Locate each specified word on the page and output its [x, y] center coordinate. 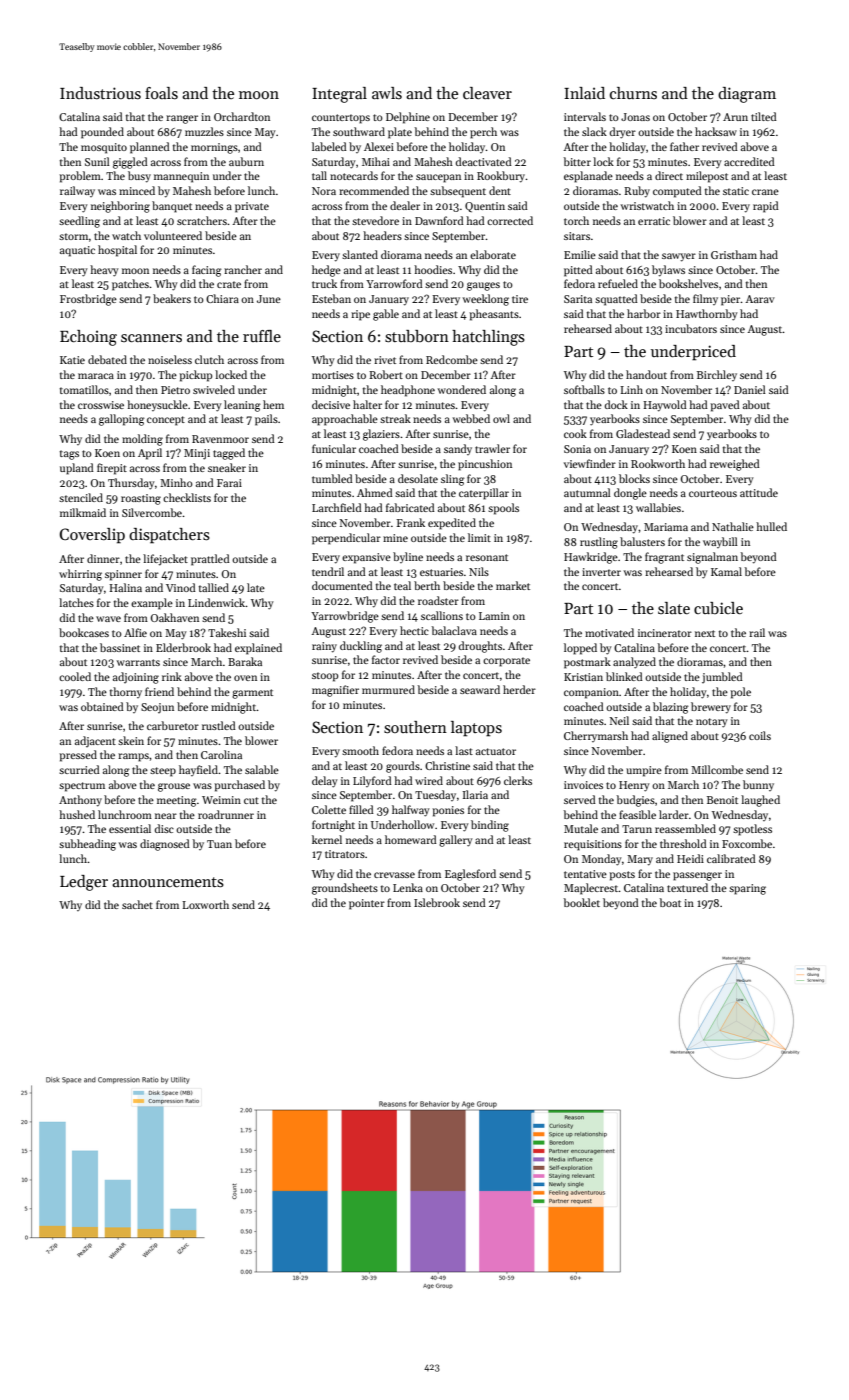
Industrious [100, 93]
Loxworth [205, 904]
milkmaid [83, 512]
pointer [367, 904]
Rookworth [658, 463]
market [513, 585]
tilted [764, 116]
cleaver [487, 93]
